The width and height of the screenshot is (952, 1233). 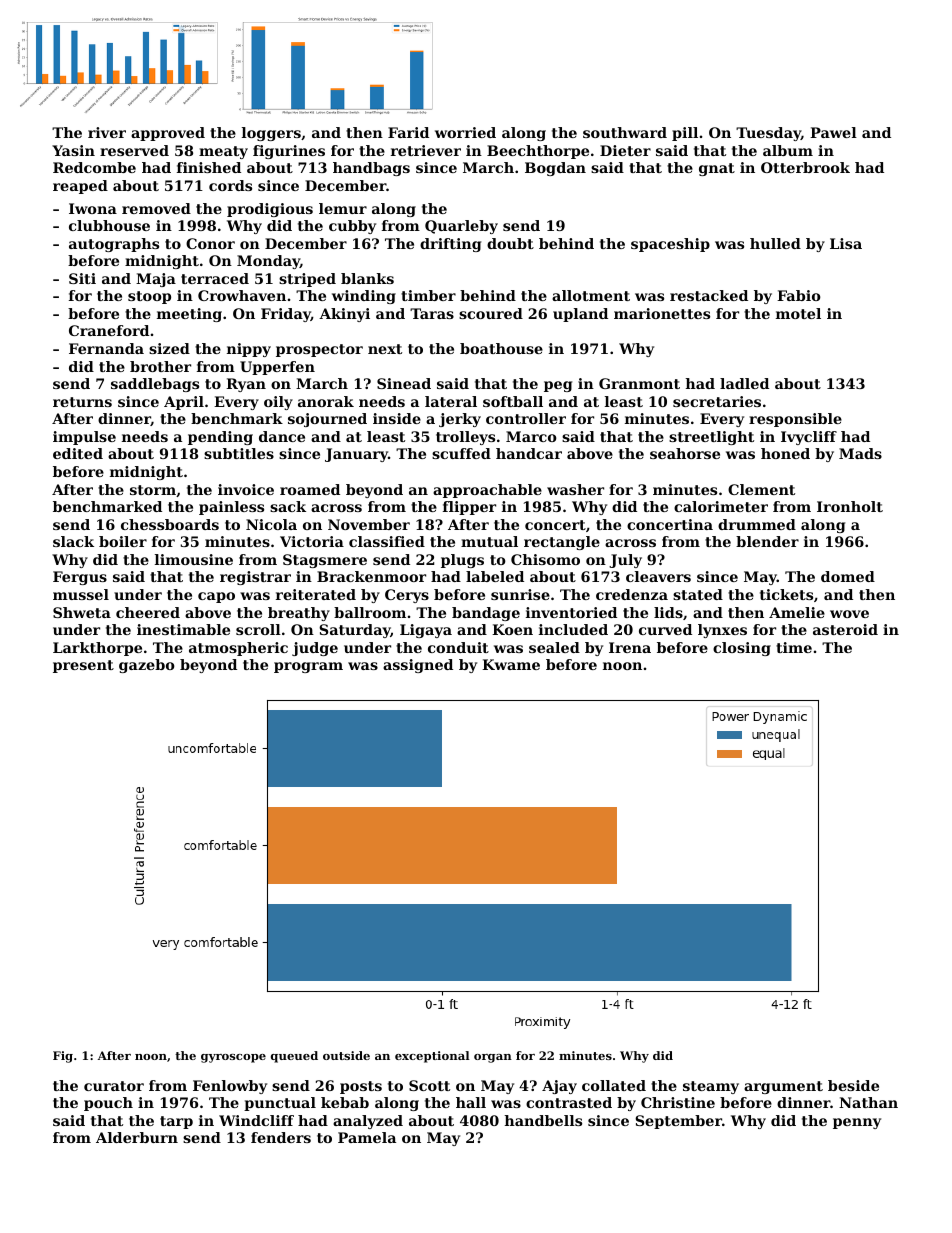 I want to click on Alderburn, so click(x=137, y=1137).
